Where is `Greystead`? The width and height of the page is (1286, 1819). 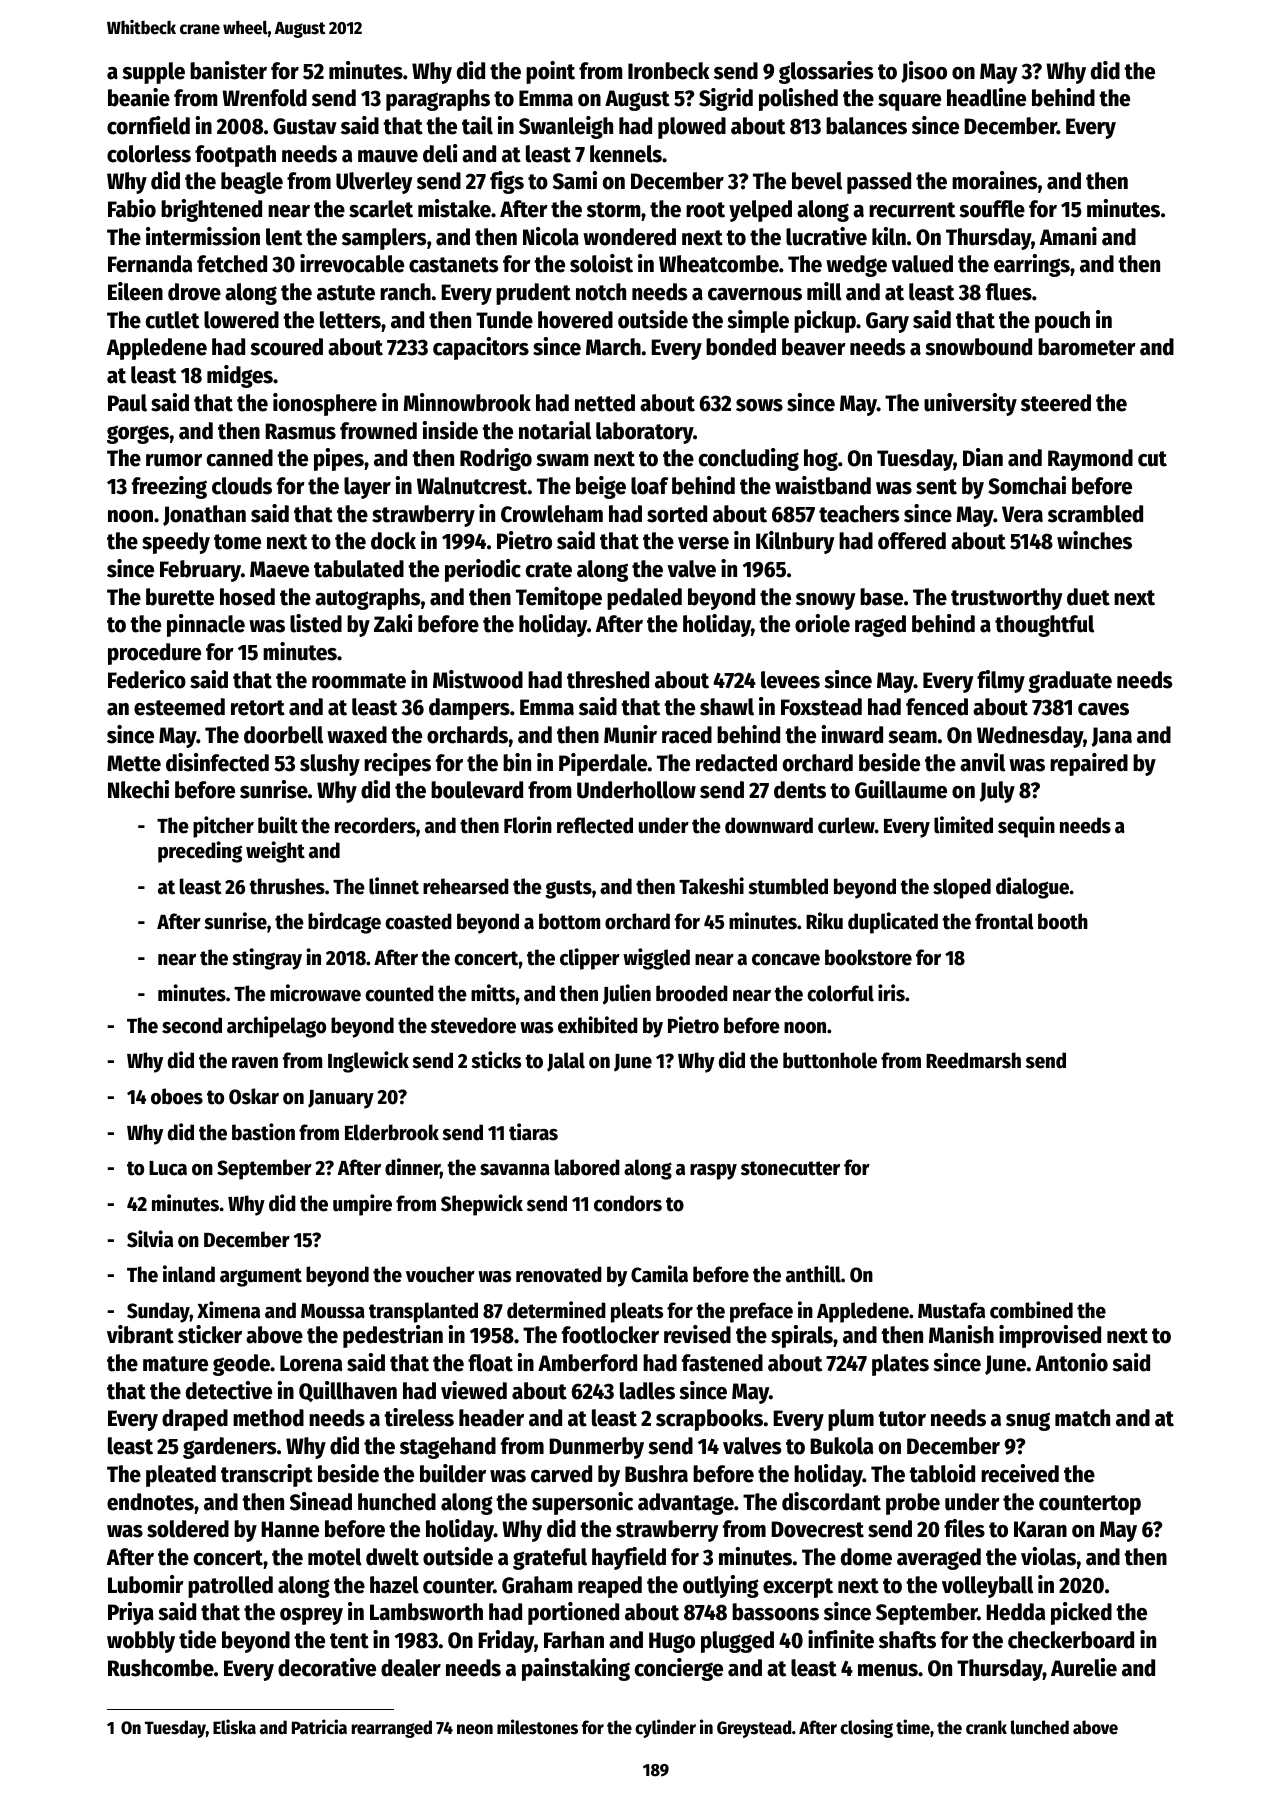 Greystead is located at coordinates (754, 1729).
